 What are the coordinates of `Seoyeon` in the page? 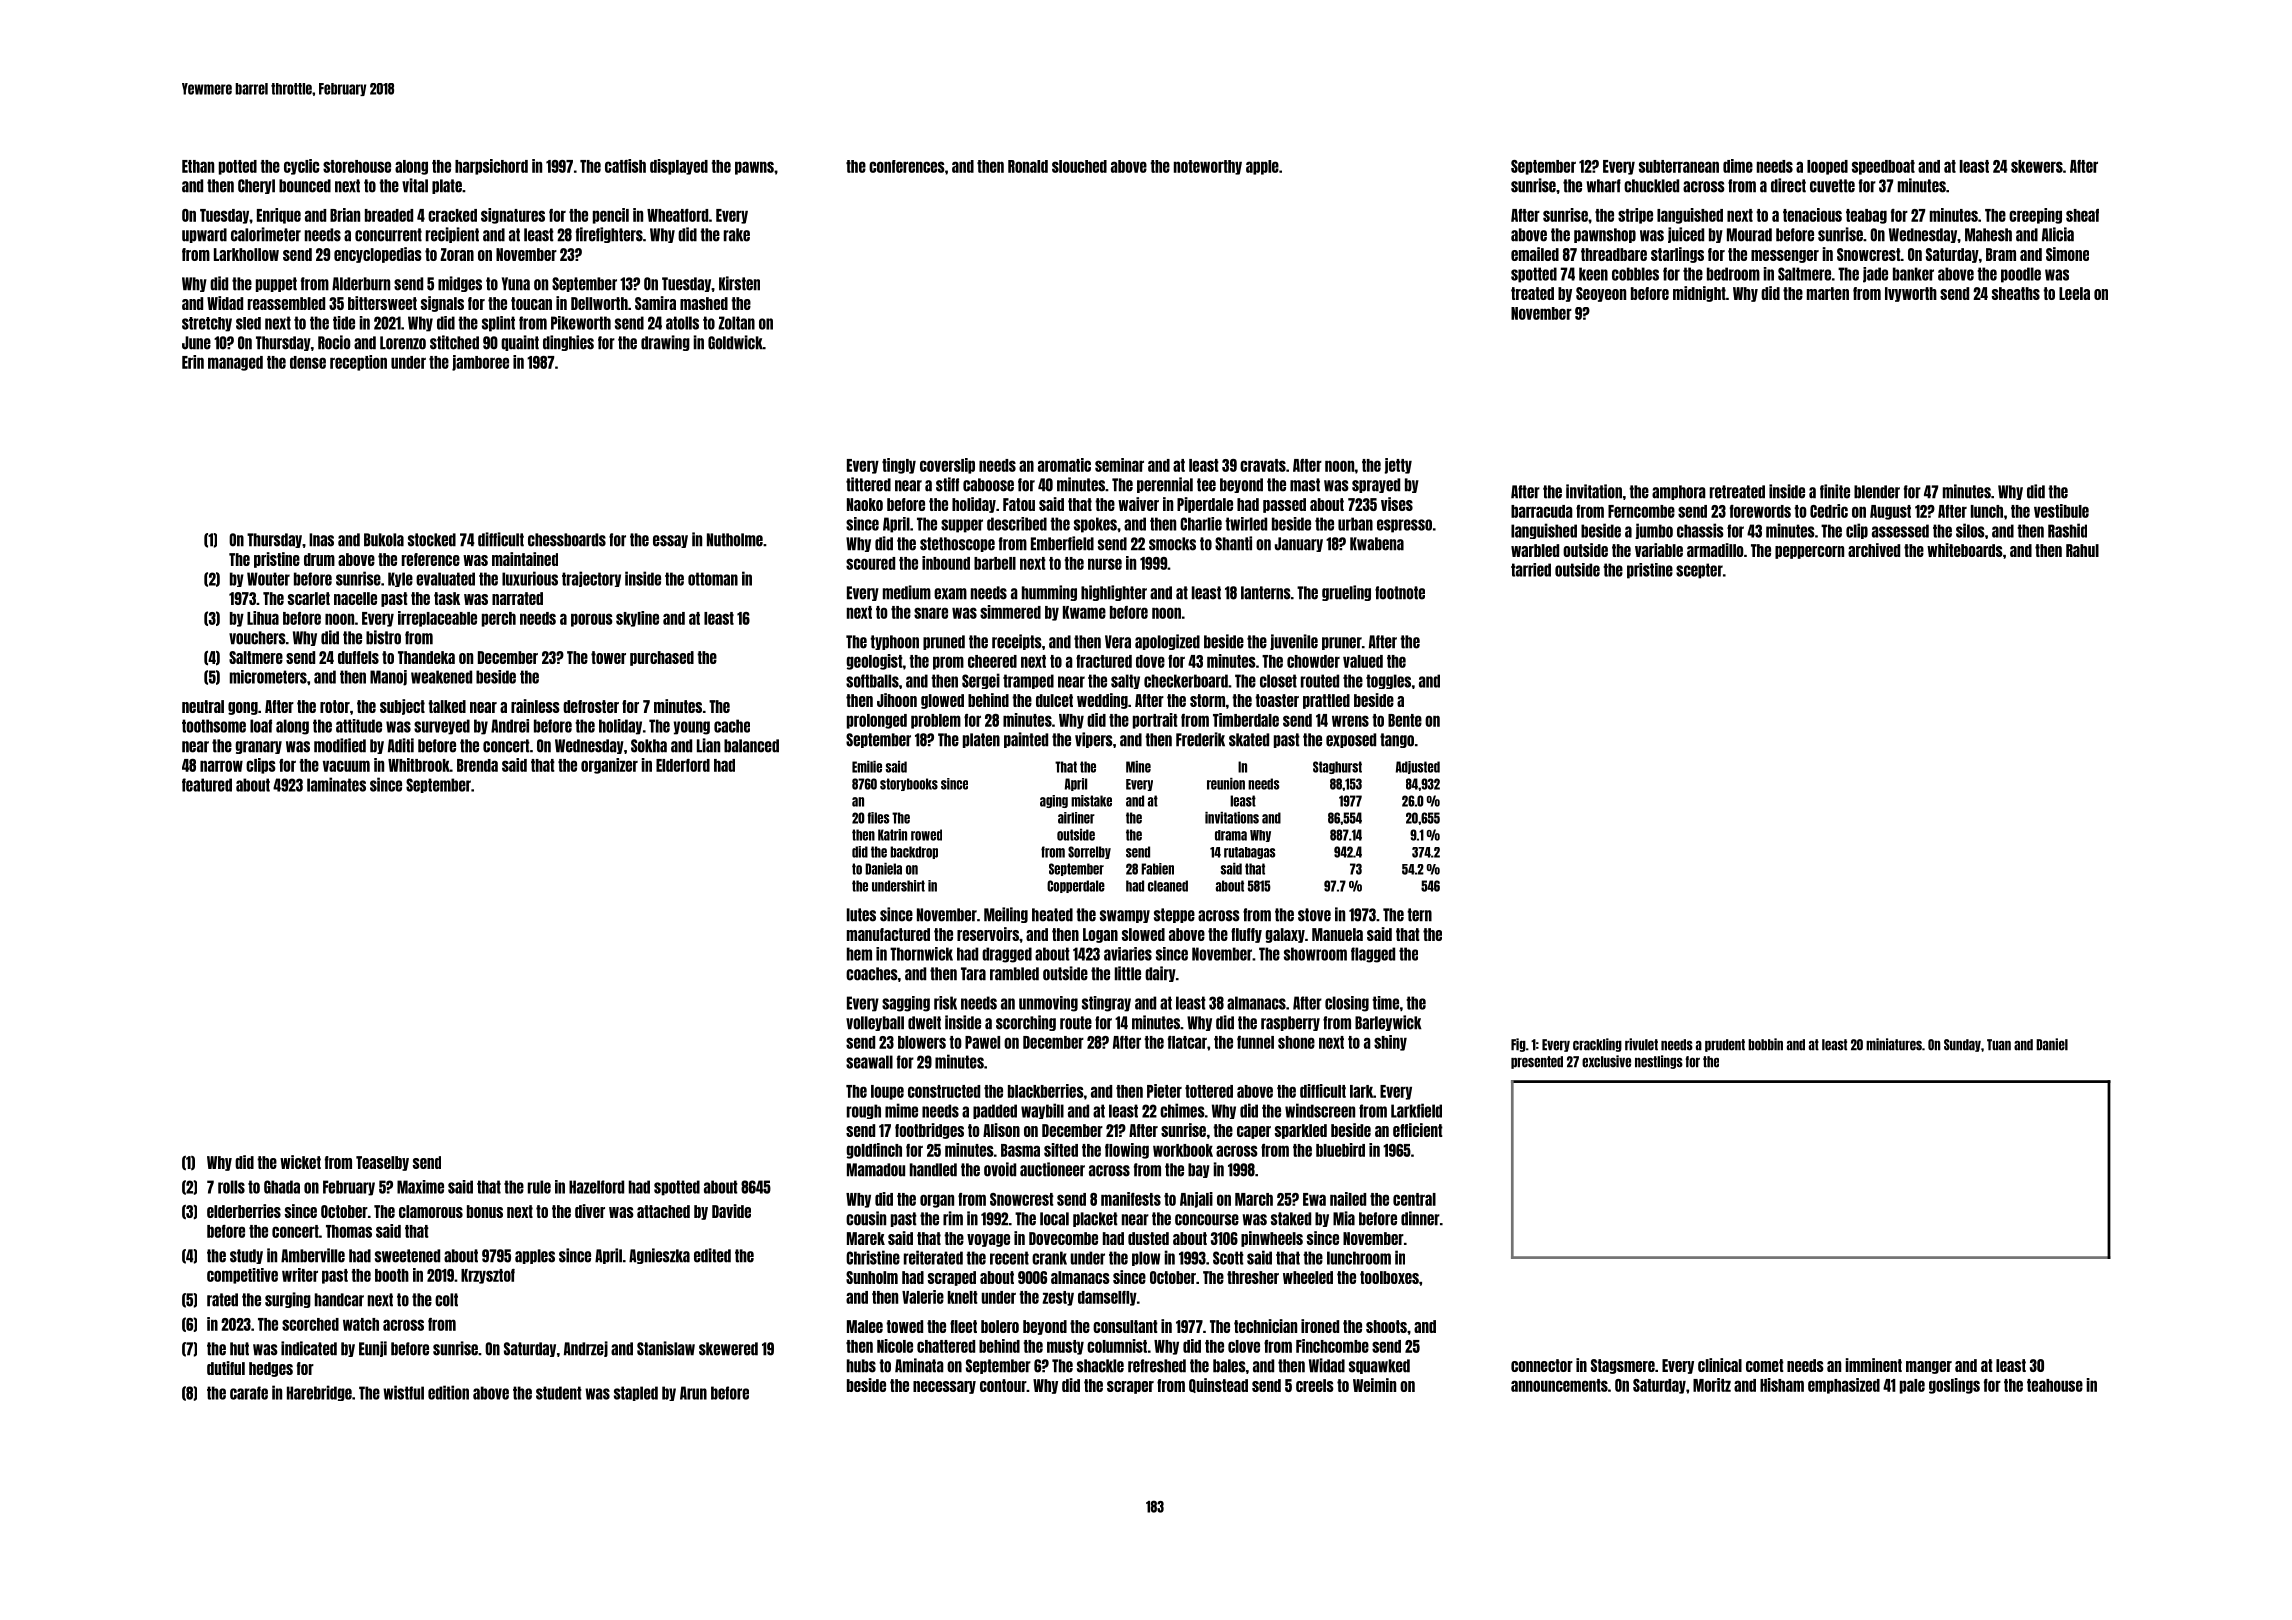 It's located at (1601, 294).
